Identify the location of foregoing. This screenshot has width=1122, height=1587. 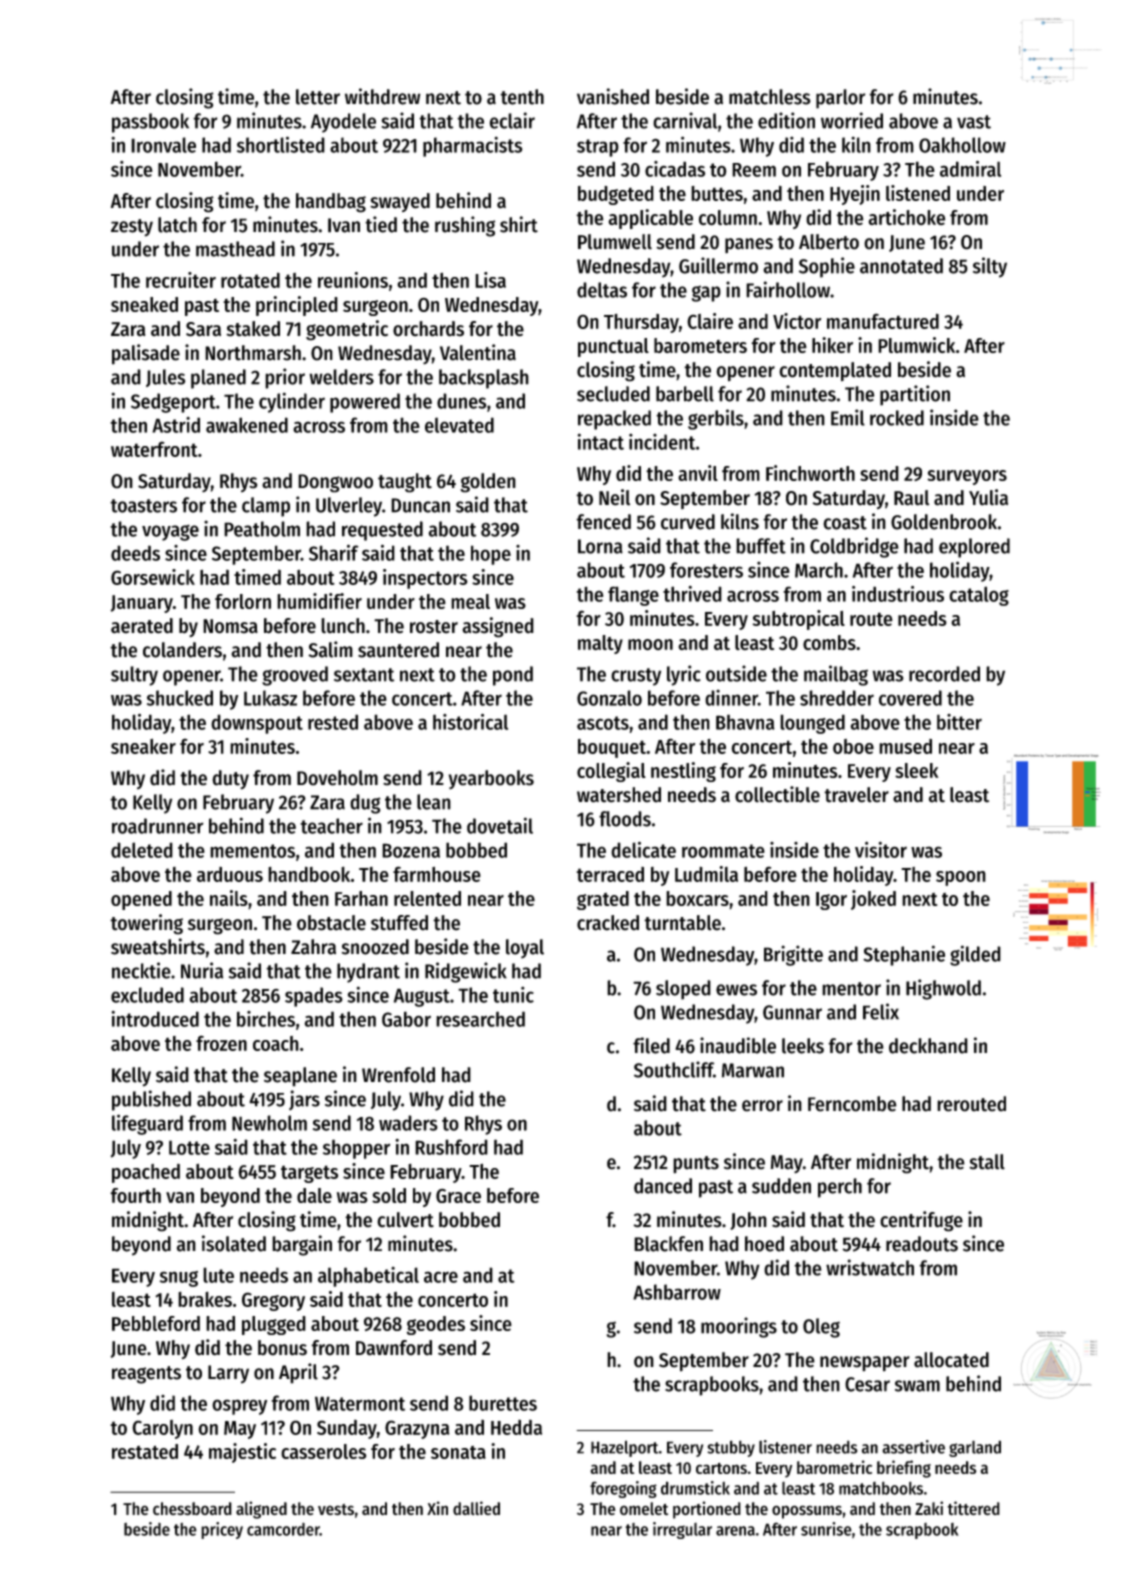
(623, 1489).
